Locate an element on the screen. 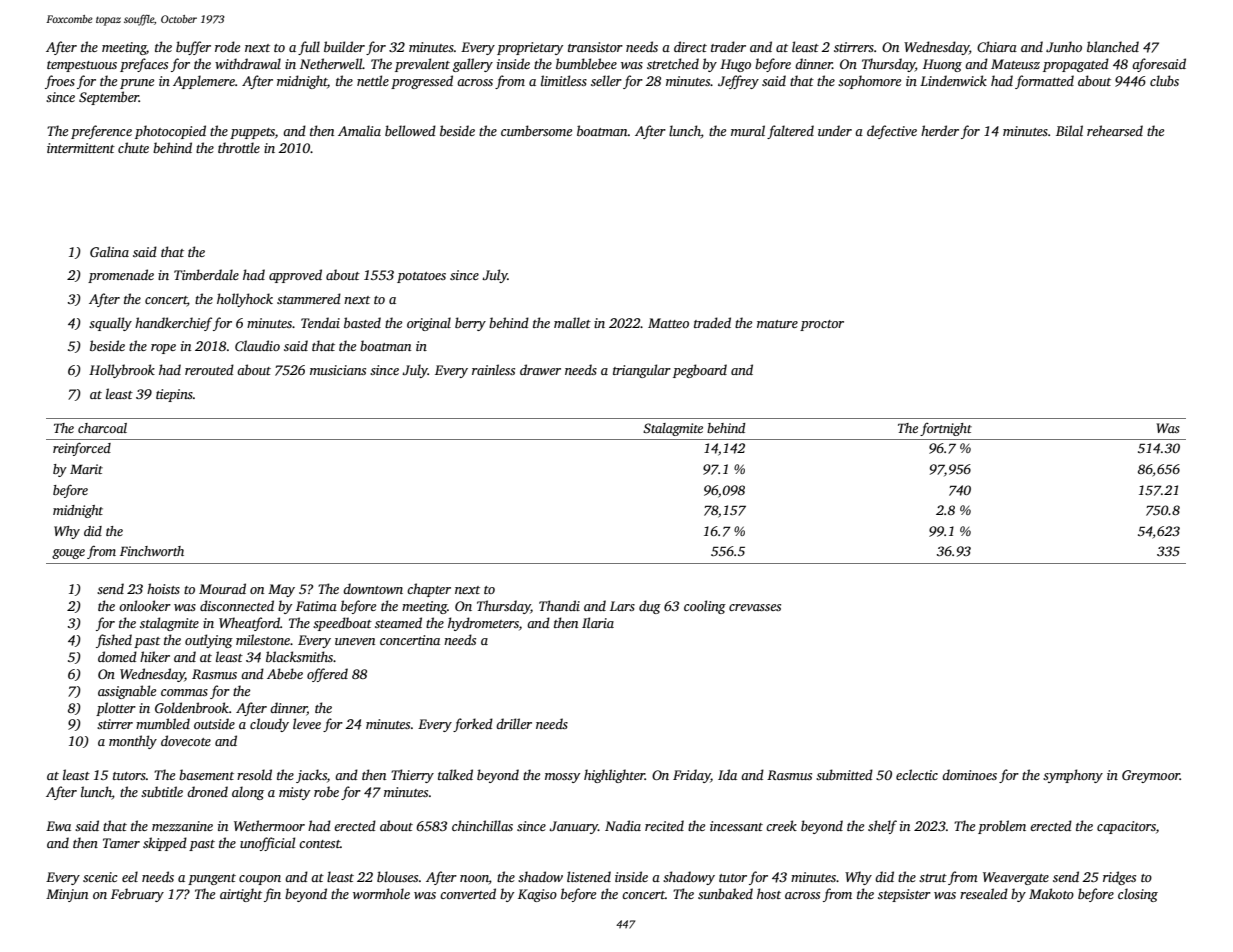  incessant is located at coordinates (736, 826).
